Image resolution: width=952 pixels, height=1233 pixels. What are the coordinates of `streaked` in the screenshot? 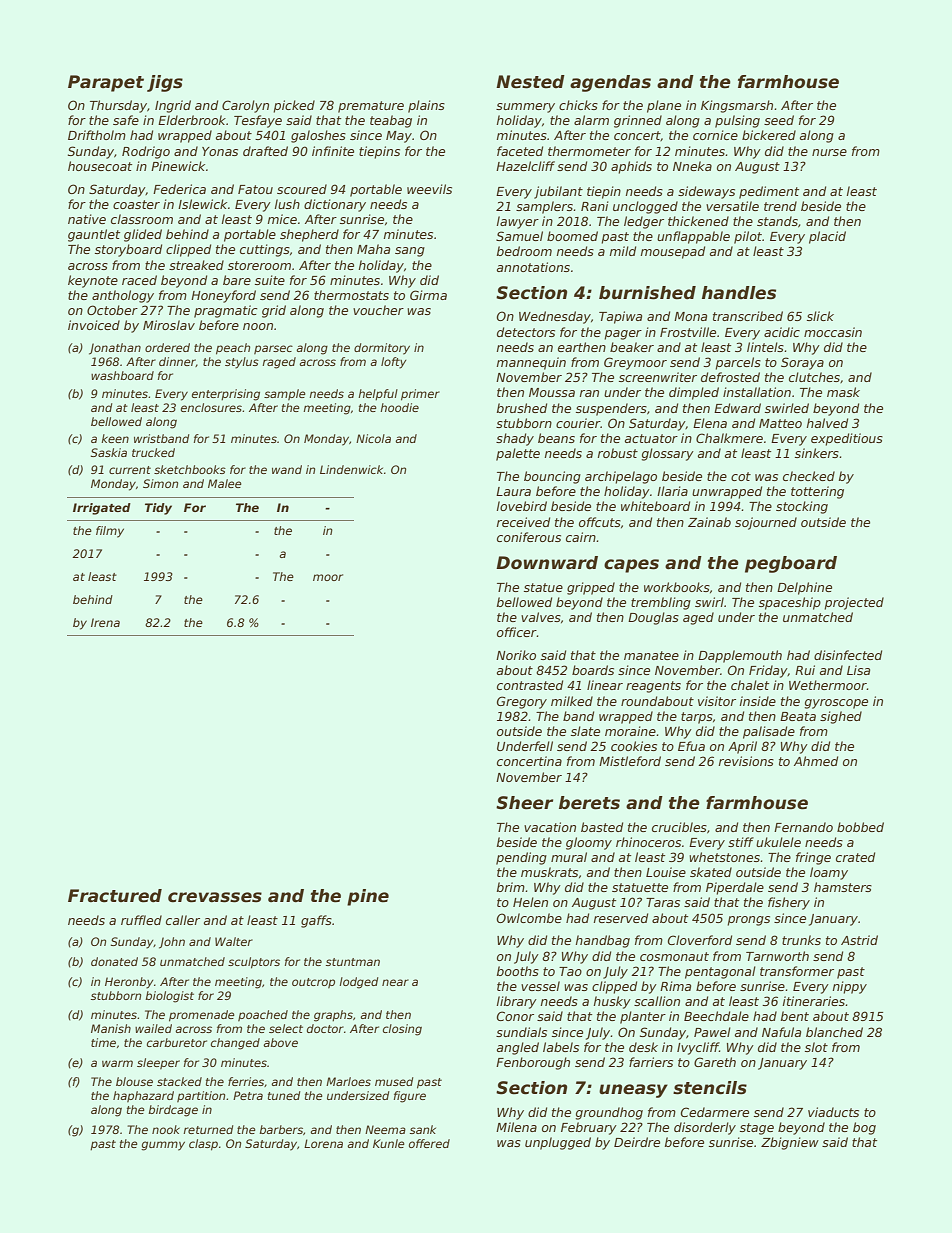 It's located at (196, 265).
